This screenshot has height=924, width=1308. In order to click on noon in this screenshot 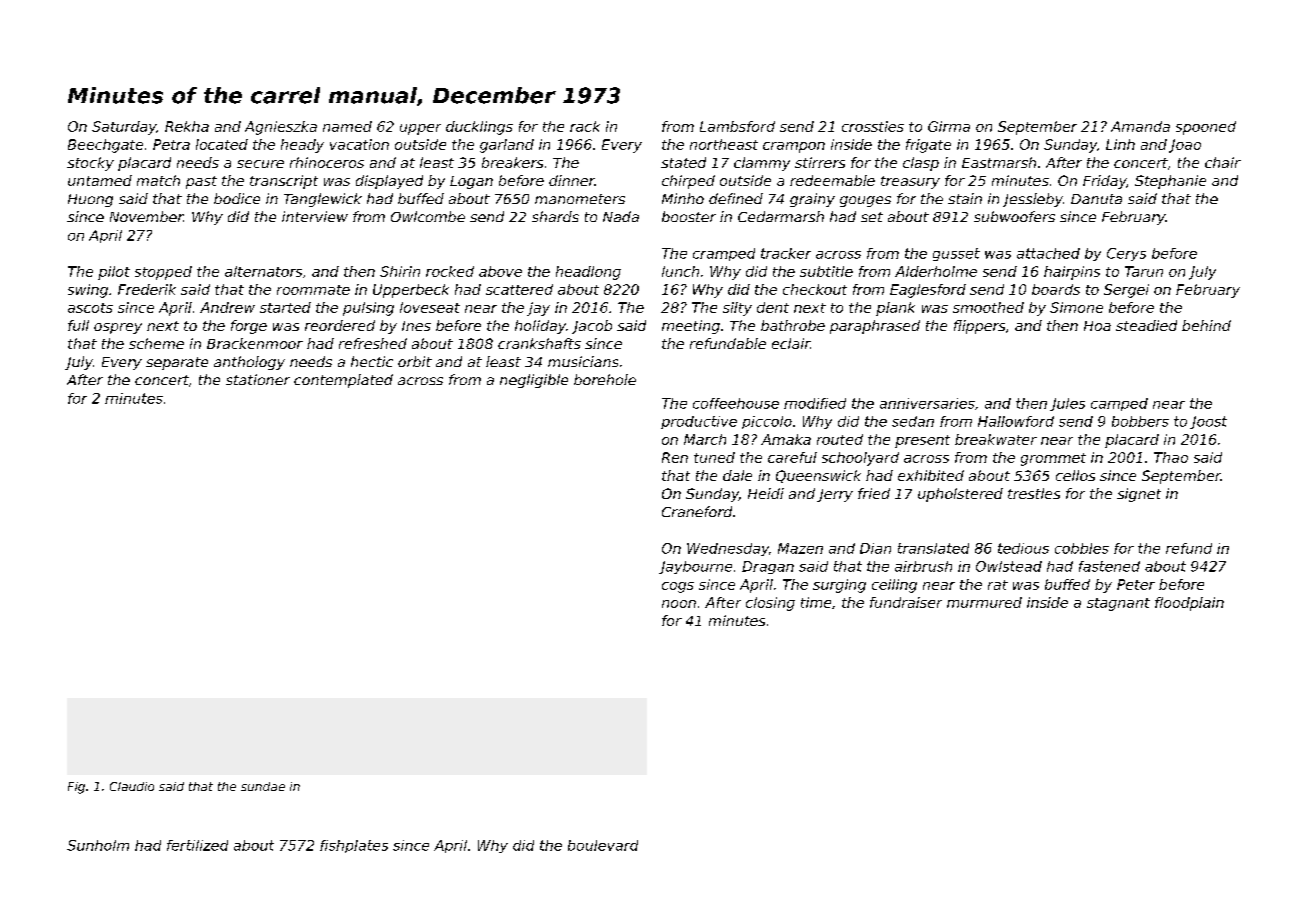, I will do `click(679, 604)`.
